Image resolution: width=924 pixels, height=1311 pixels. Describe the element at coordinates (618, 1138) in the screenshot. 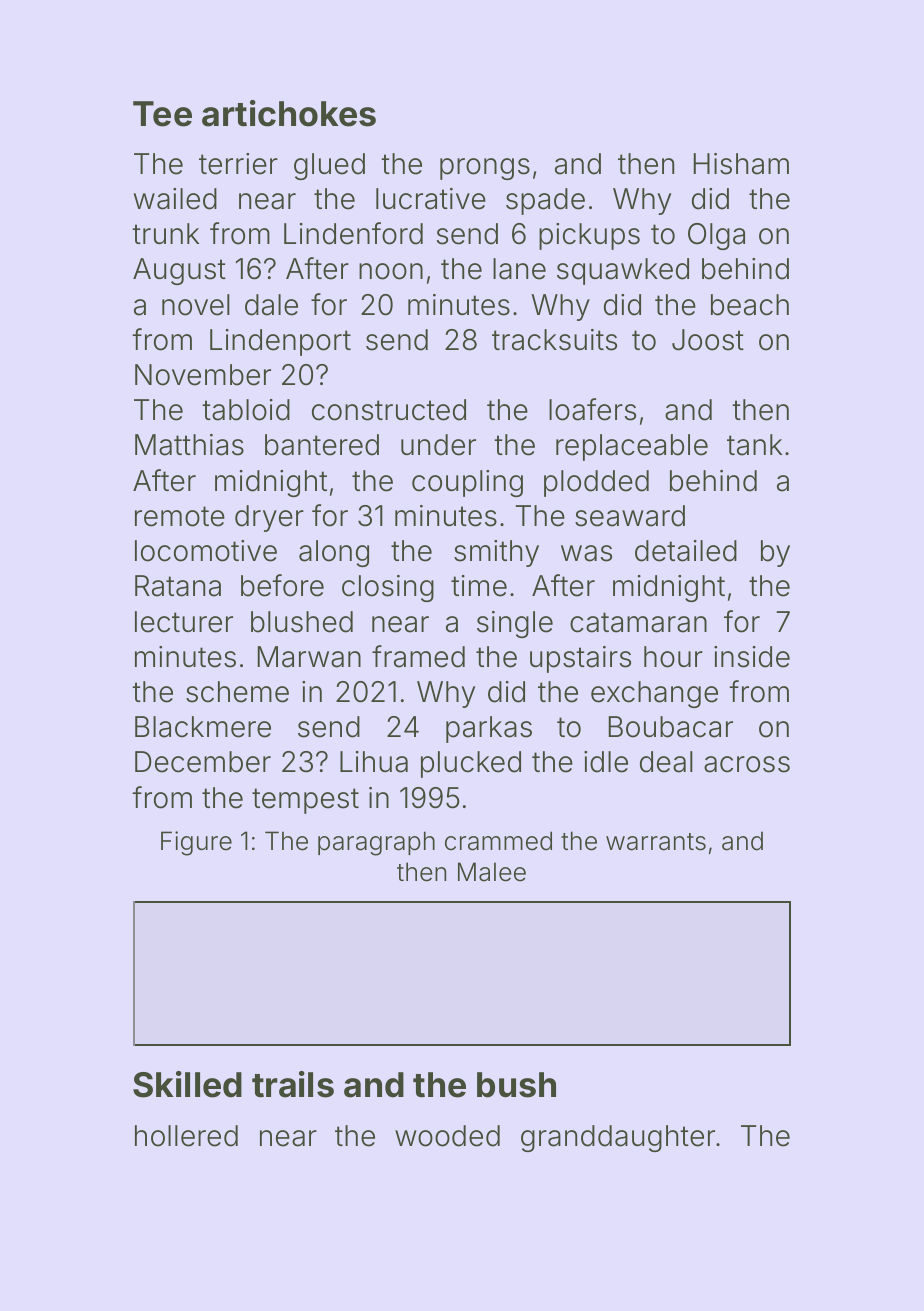

I see `granddaughter` at that location.
